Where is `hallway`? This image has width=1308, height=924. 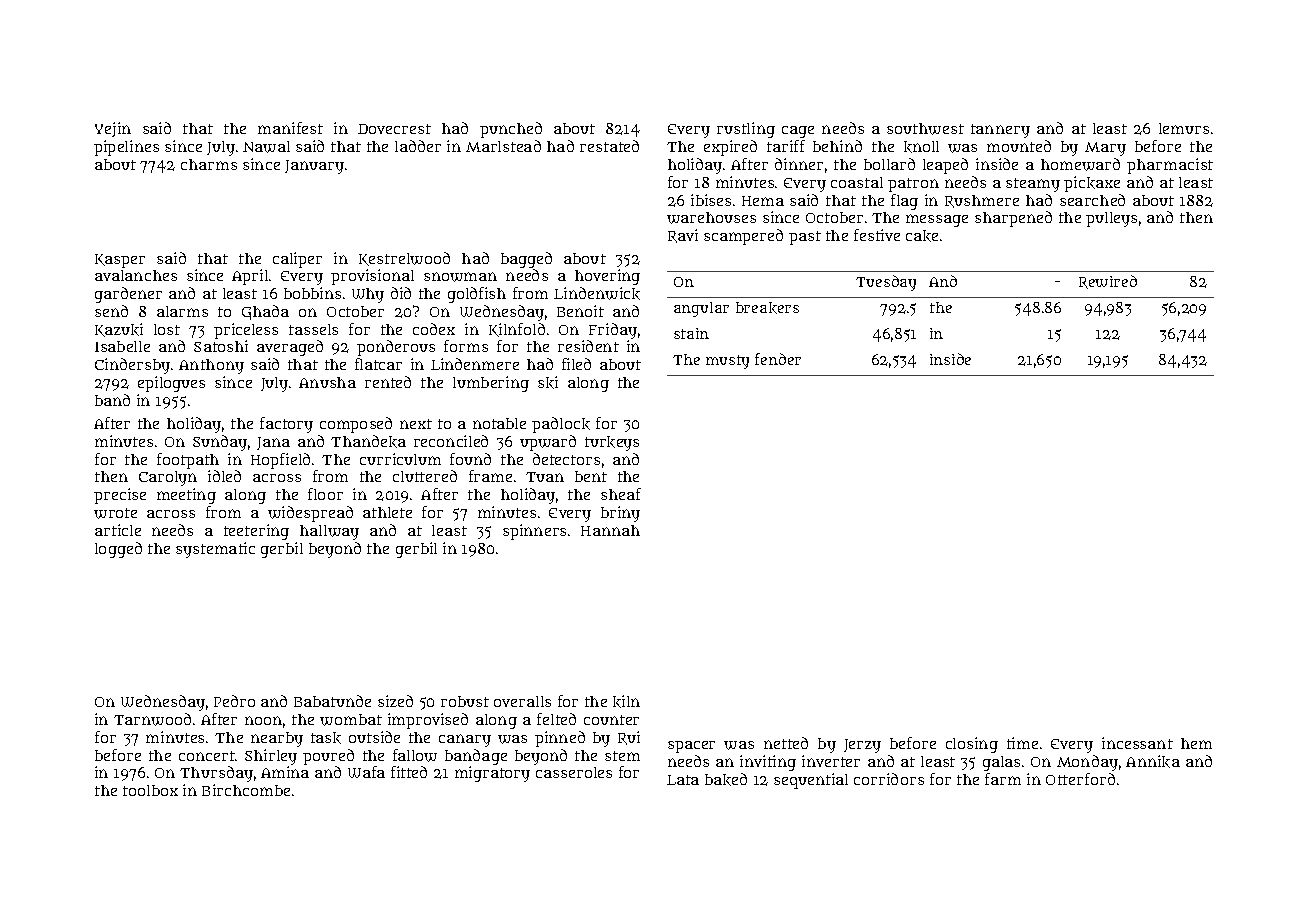
hallway is located at coordinates (329, 532).
